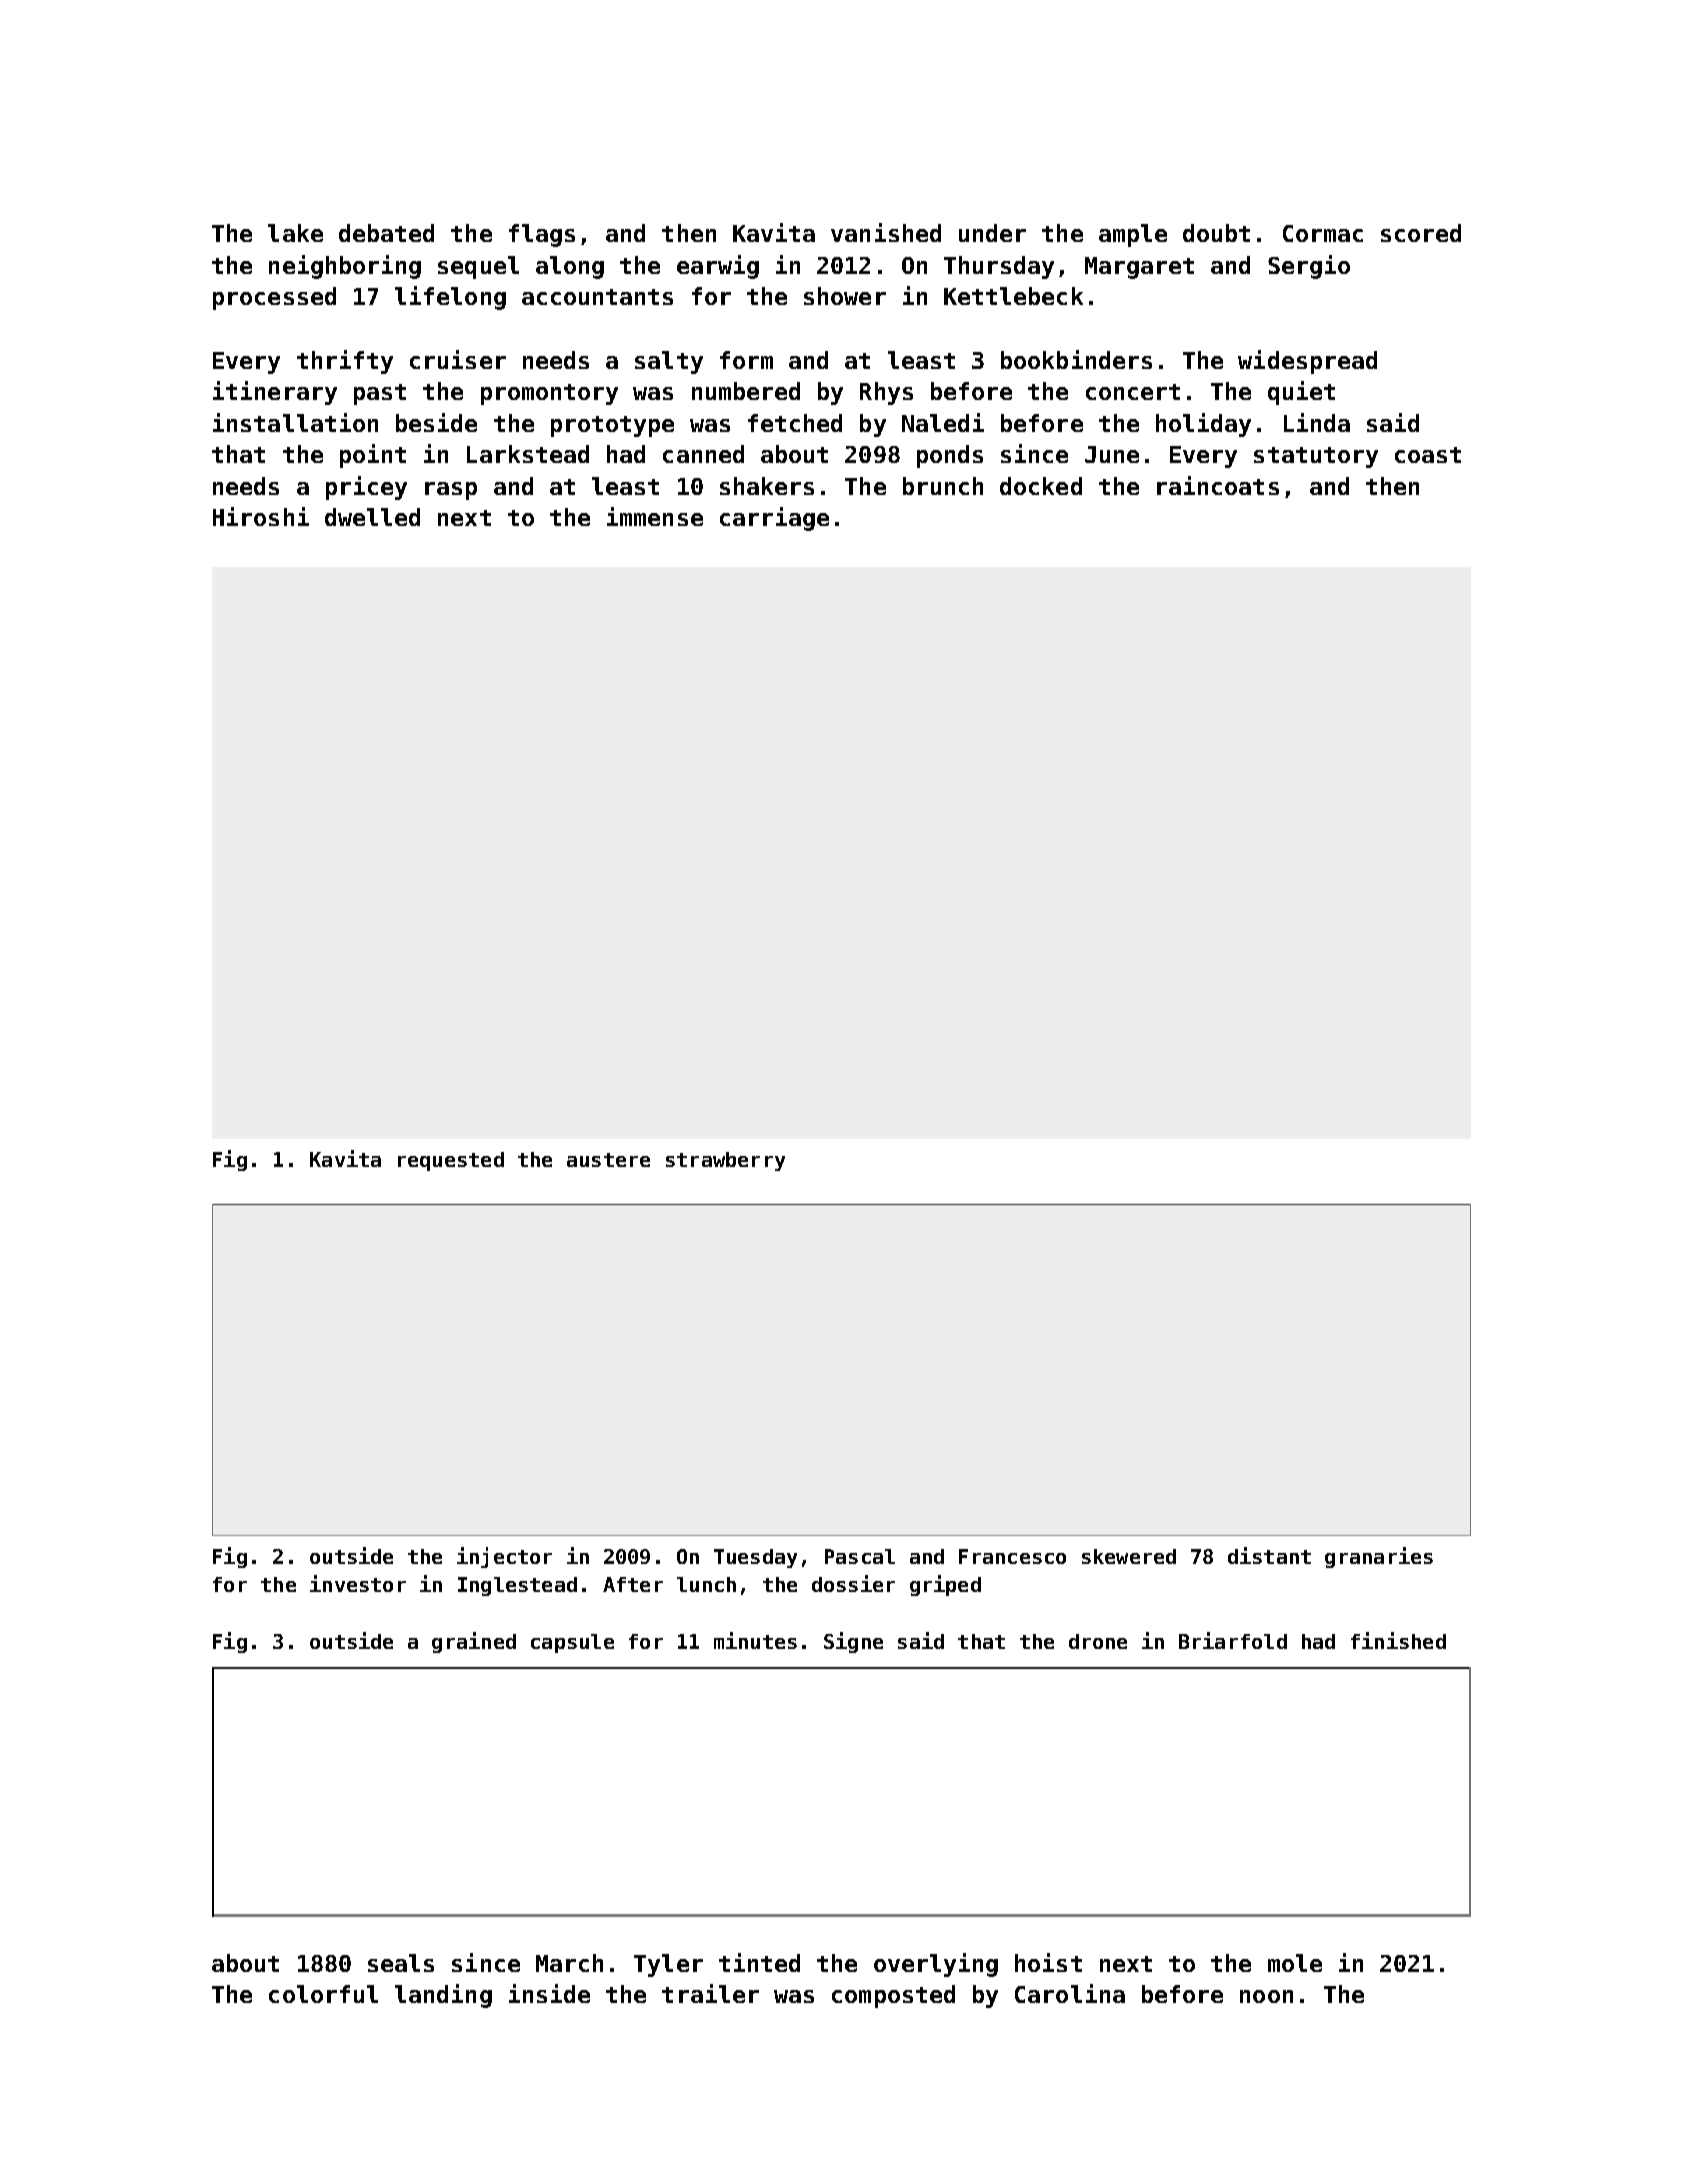  What do you see at coordinates (608, 1160) in the document?
I see `austere` at bounding box center [608, 1160].
